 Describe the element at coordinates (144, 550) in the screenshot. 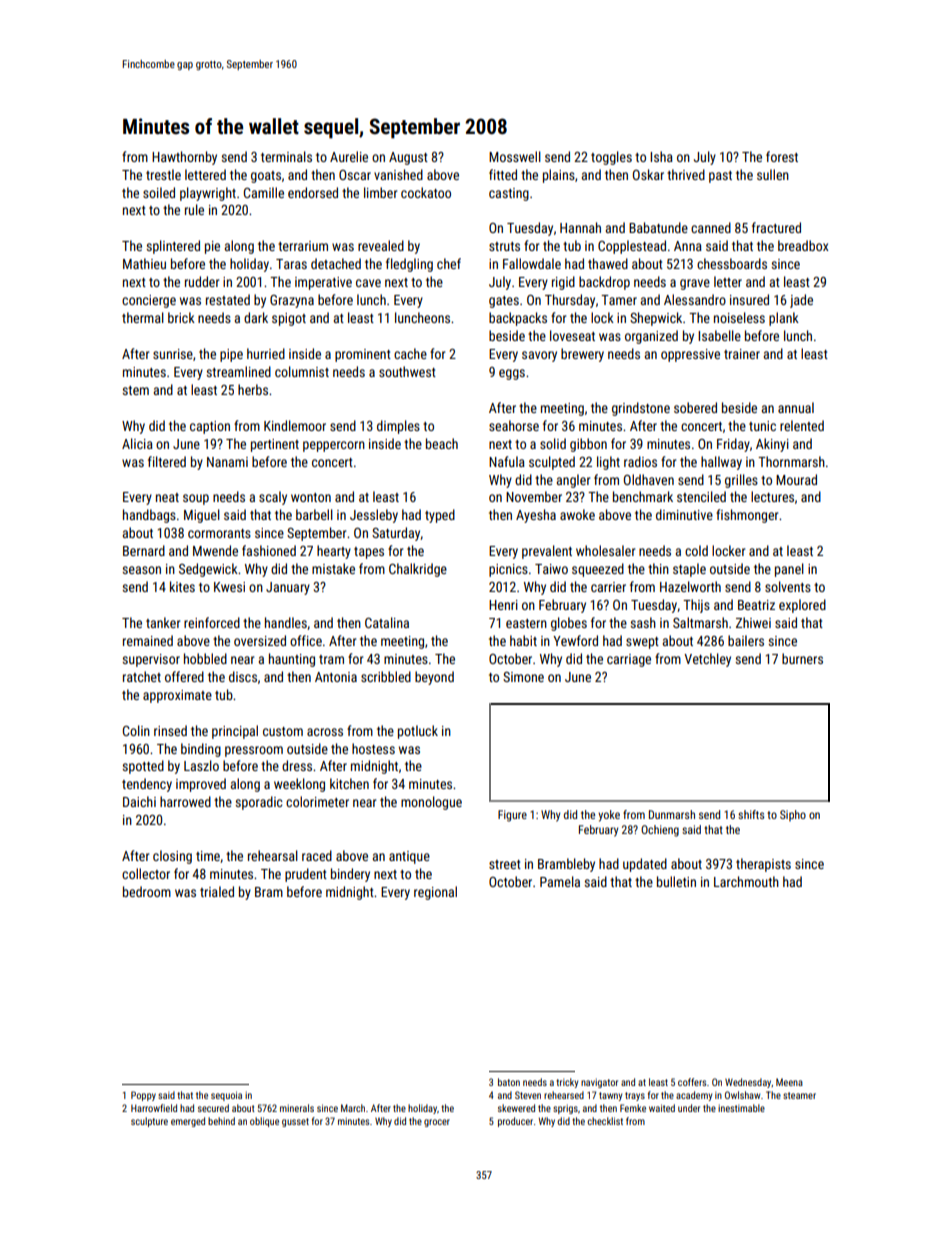

I see `Bernard` at that location.
